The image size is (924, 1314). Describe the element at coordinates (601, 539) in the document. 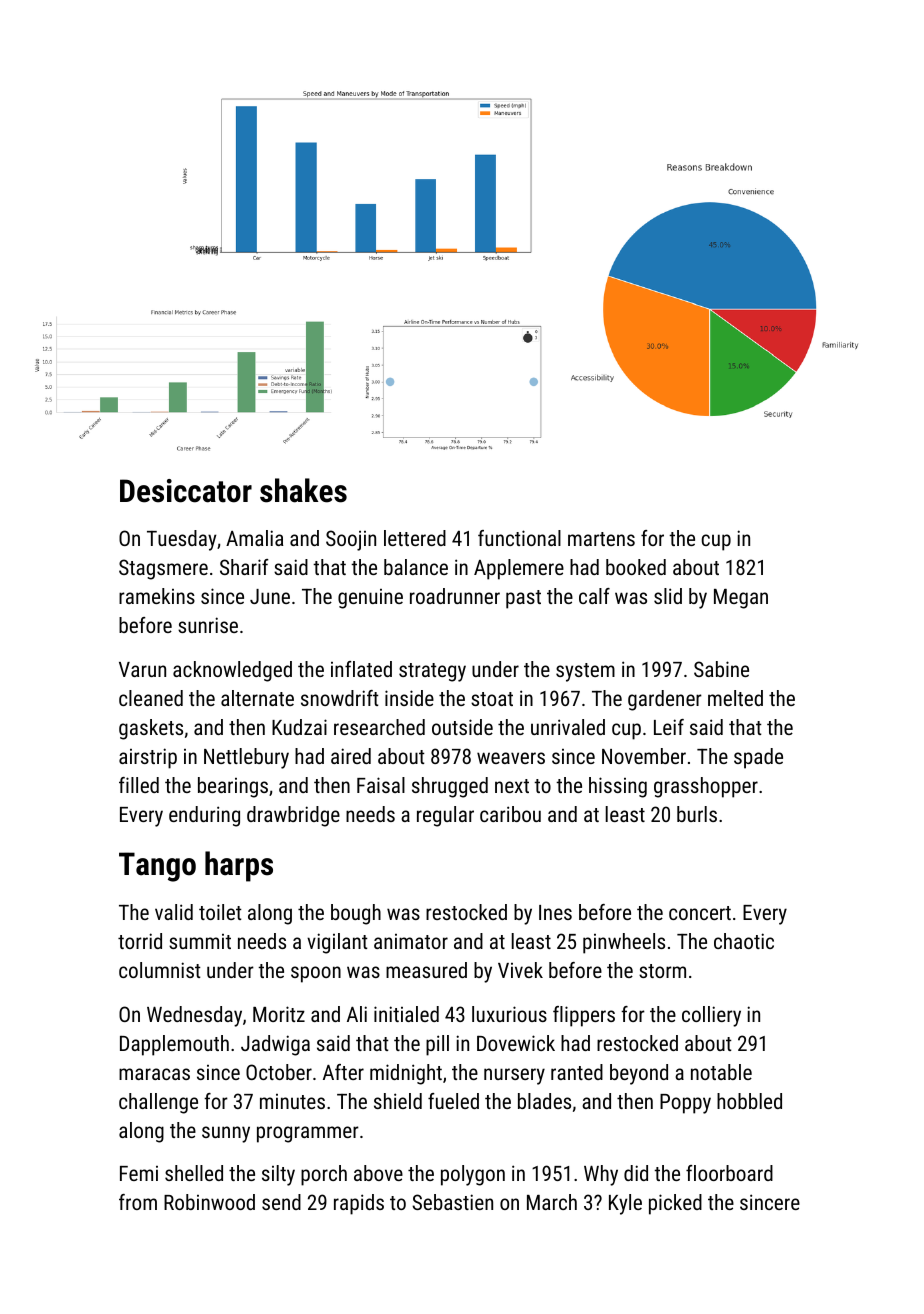

I see `martens` at that location.
